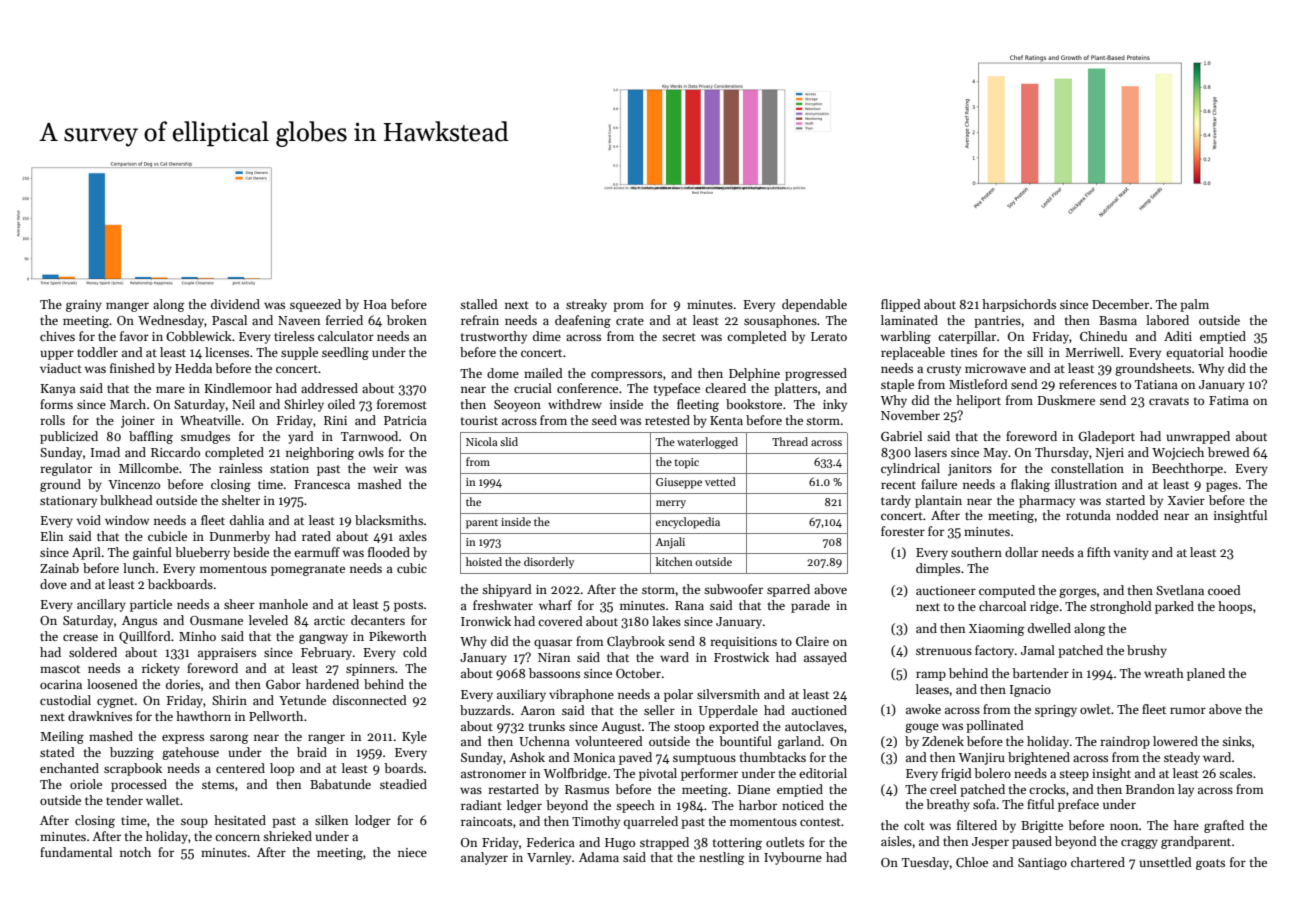 The image size is (1308, 924). Describe the element at coordinates (666, 621) in the screenshot. I see `lakes` at that location.
